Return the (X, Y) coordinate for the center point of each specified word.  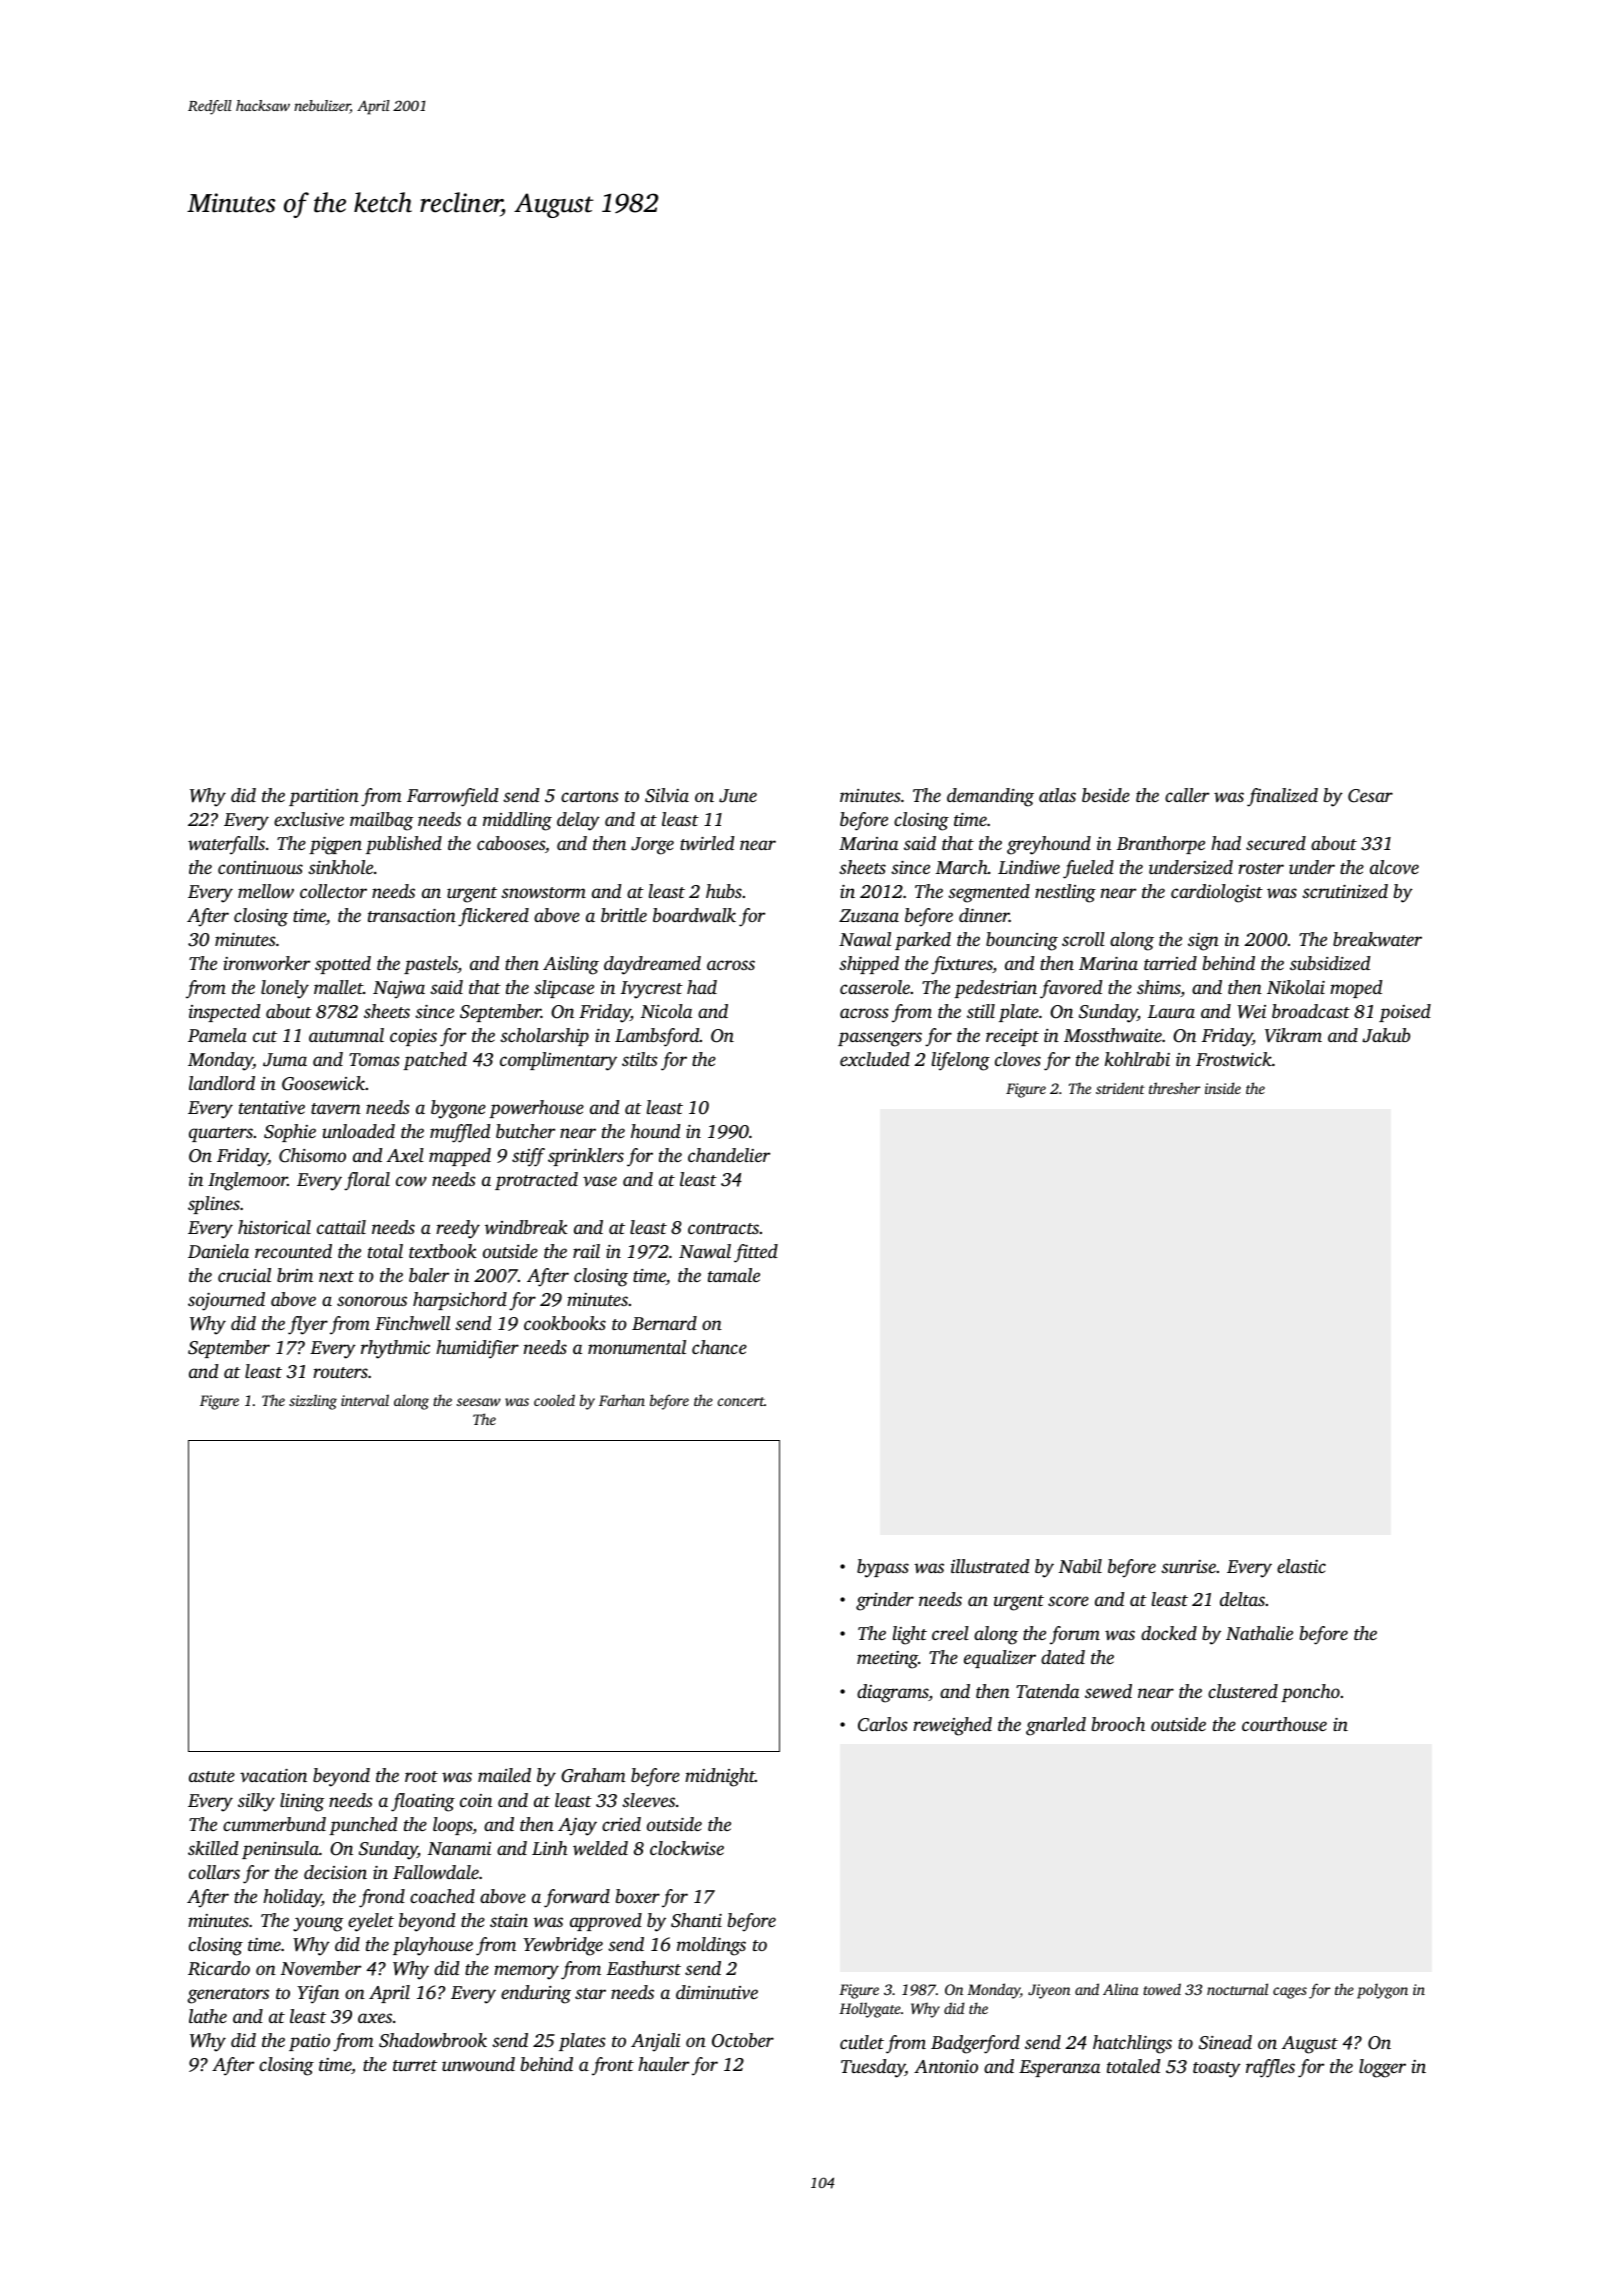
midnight (720, 1777)
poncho (1310, 1693)
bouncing (1022, 941)
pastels (431, 965)
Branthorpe (1161, 845)
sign (1203, 942)
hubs (724, 891)
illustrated (990, 1566)
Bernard (664, 1323)
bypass (883, 1568)
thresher (1174, 1088)
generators (228, 1996)
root (421, 1776)
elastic (1301, 1566)
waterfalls (226, 845)
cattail (341, 1227)
